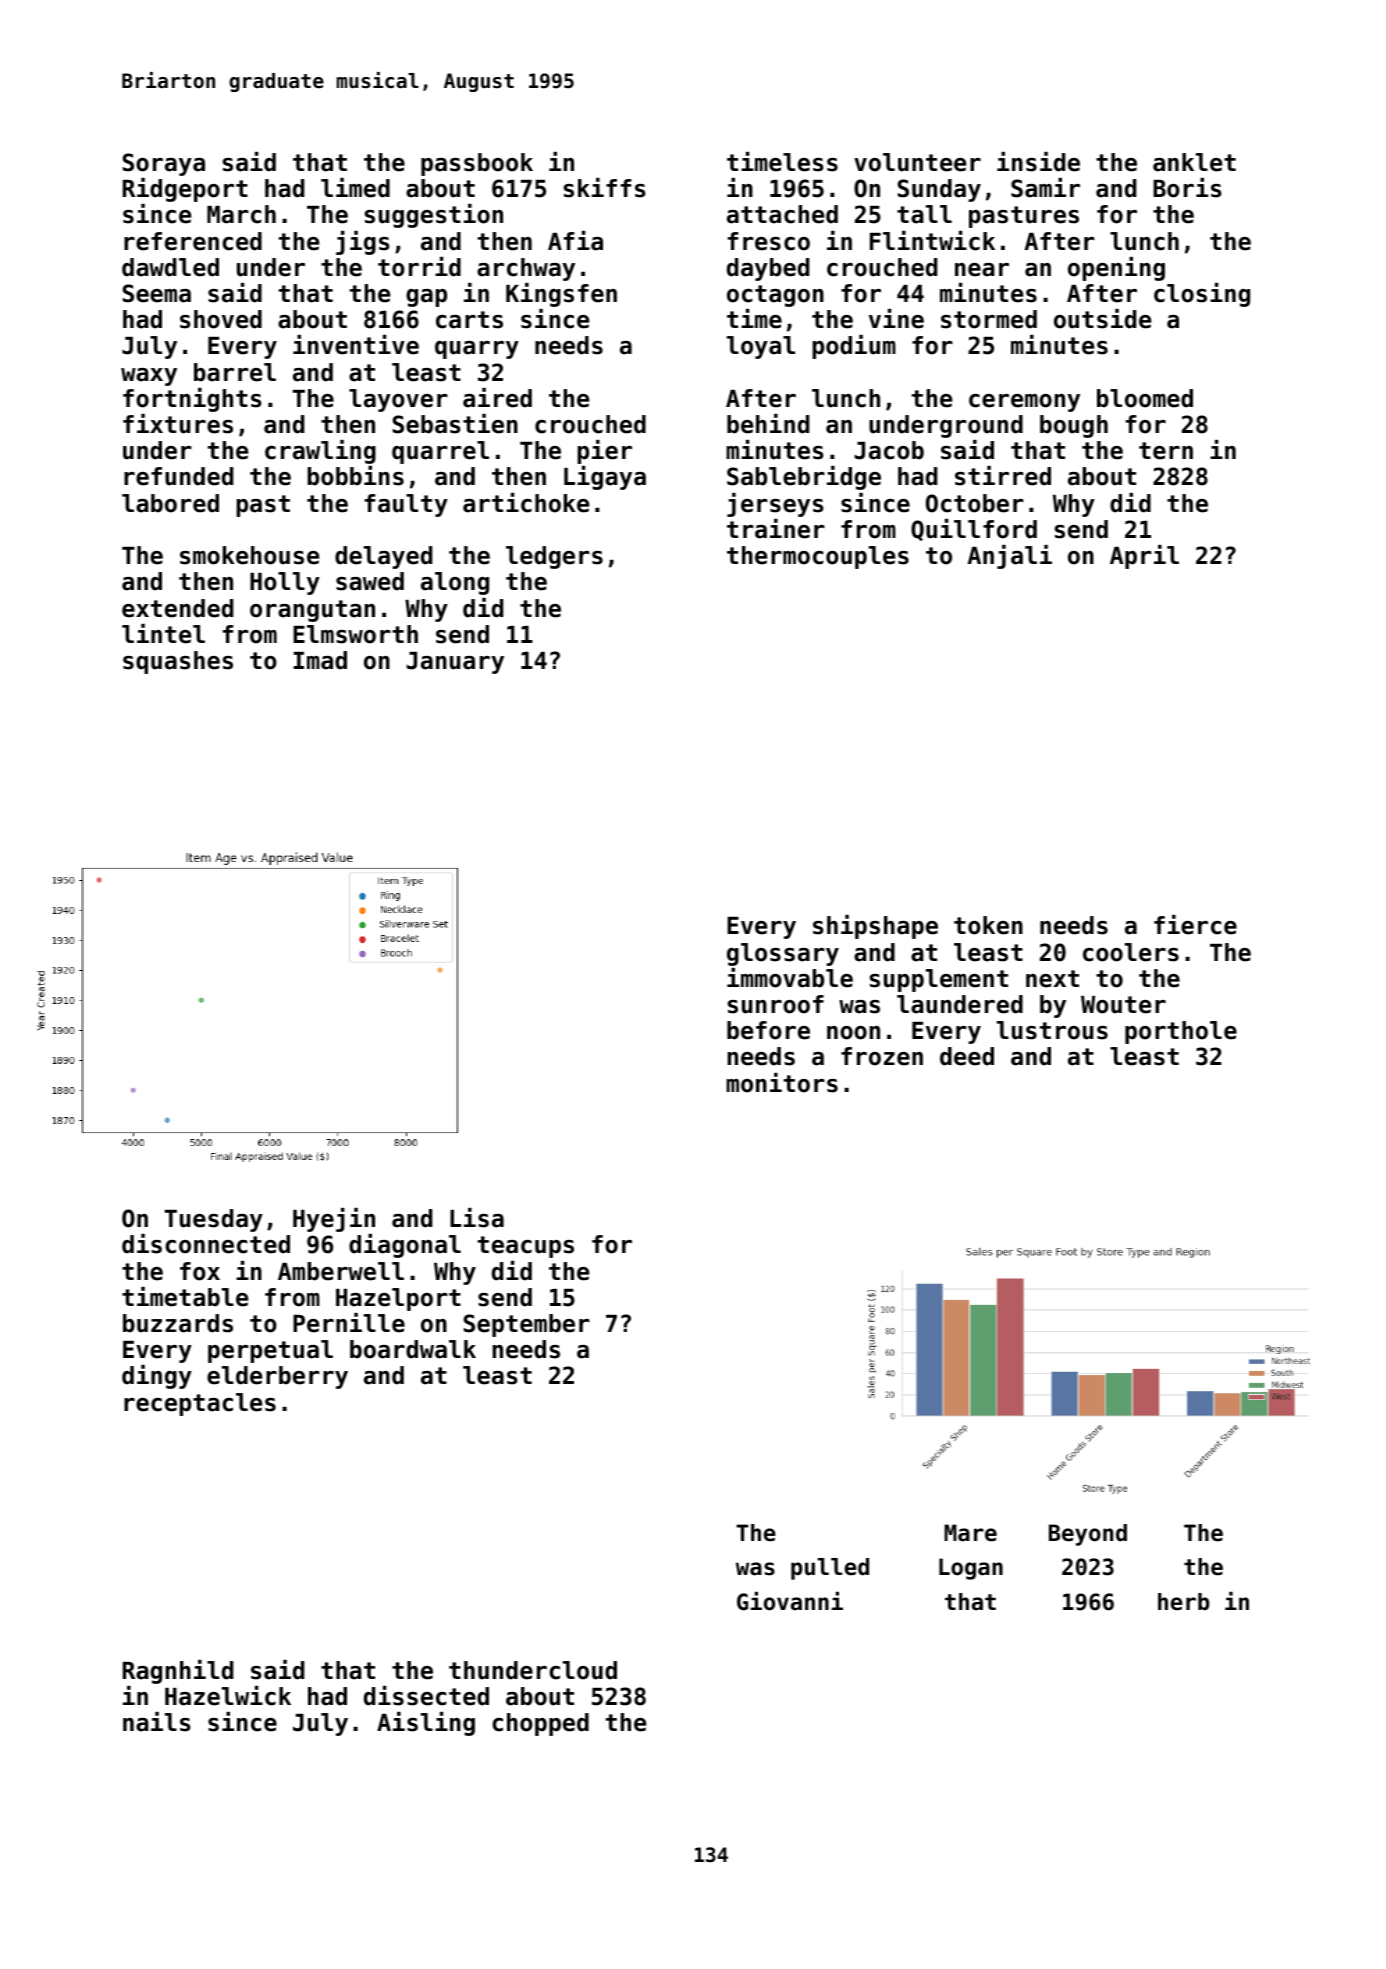 The image size is (1386, 1969). I want to click on passbook, so click(477, 164).
